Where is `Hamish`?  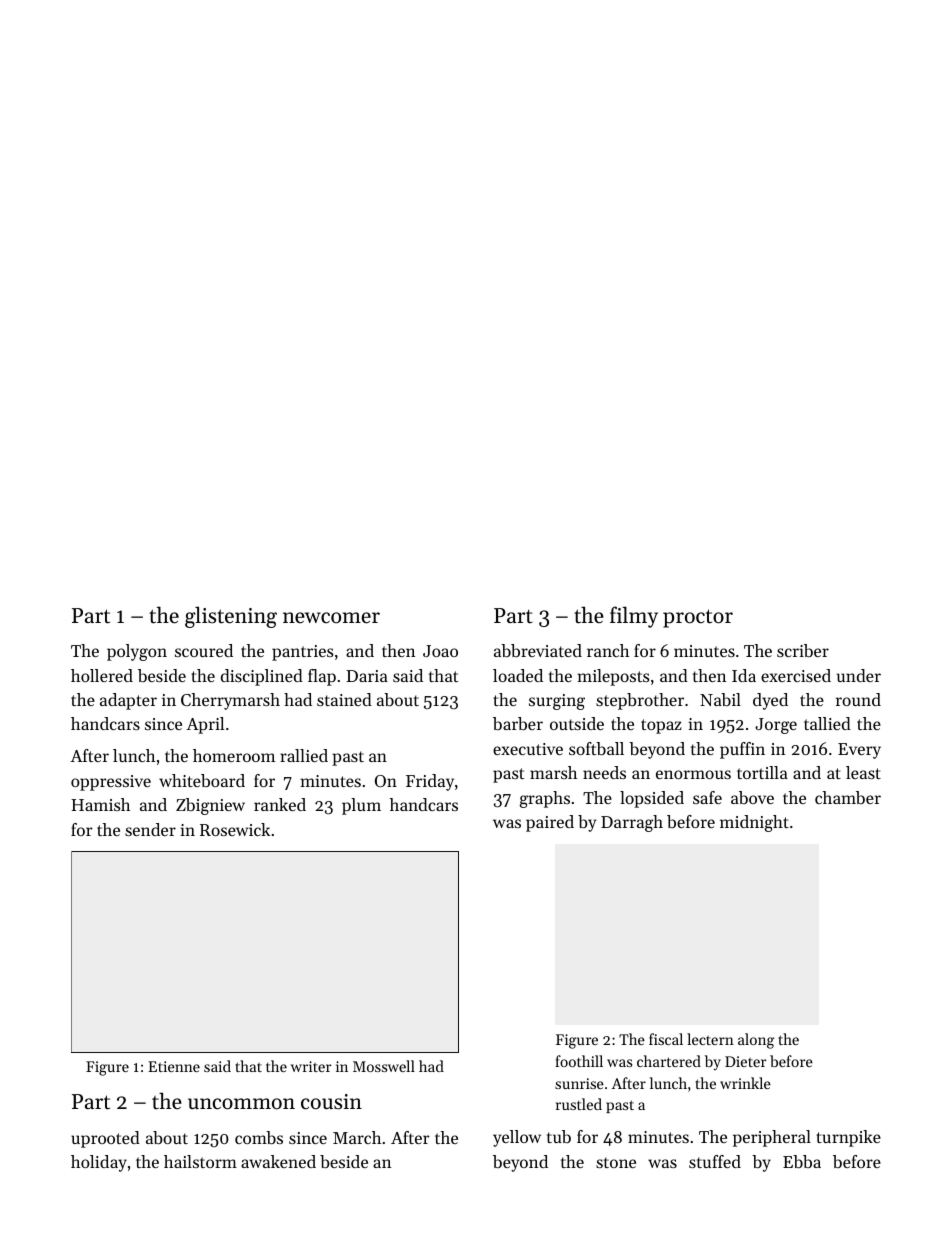 Hamish is located at coordinates (100, 804).
